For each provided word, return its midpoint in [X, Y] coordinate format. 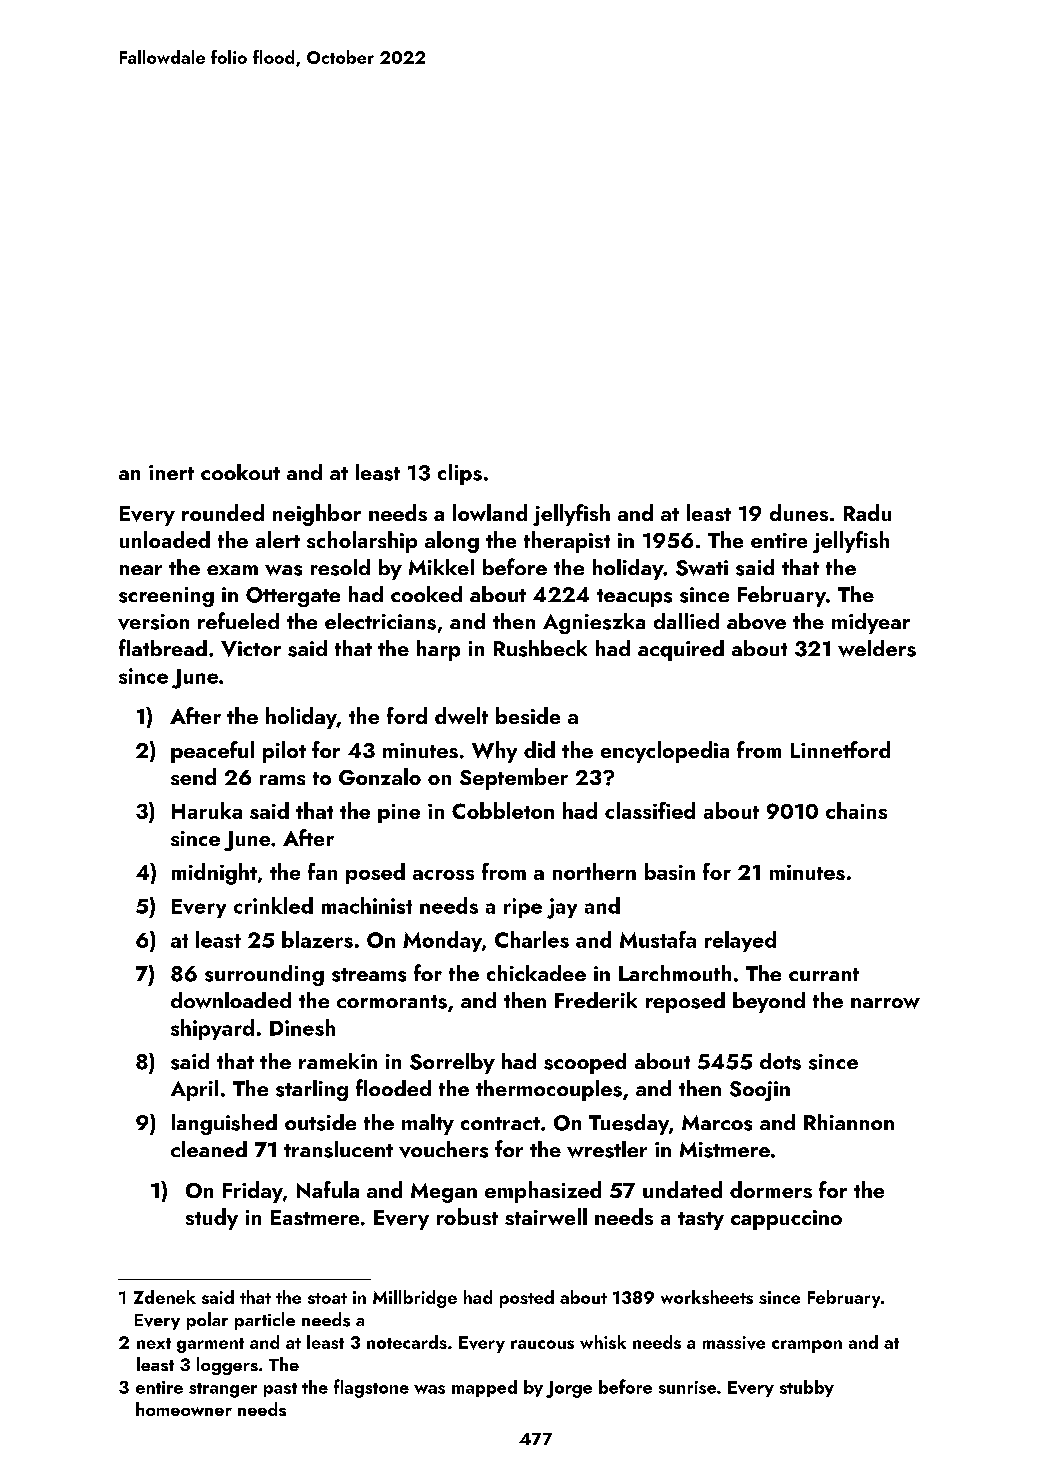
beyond [769, 1002]
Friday [253, 1192]
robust [467, 1216]
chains [856, 810]
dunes [799, 512]
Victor [251, 649]
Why [494, 752]
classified [650, 810]
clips [460, 474]
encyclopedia [665, 752]
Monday [442, 941]
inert [171, 472]
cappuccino [786, 1220]
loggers [227, 1366]
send [193, 776]
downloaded [231, 1000]
